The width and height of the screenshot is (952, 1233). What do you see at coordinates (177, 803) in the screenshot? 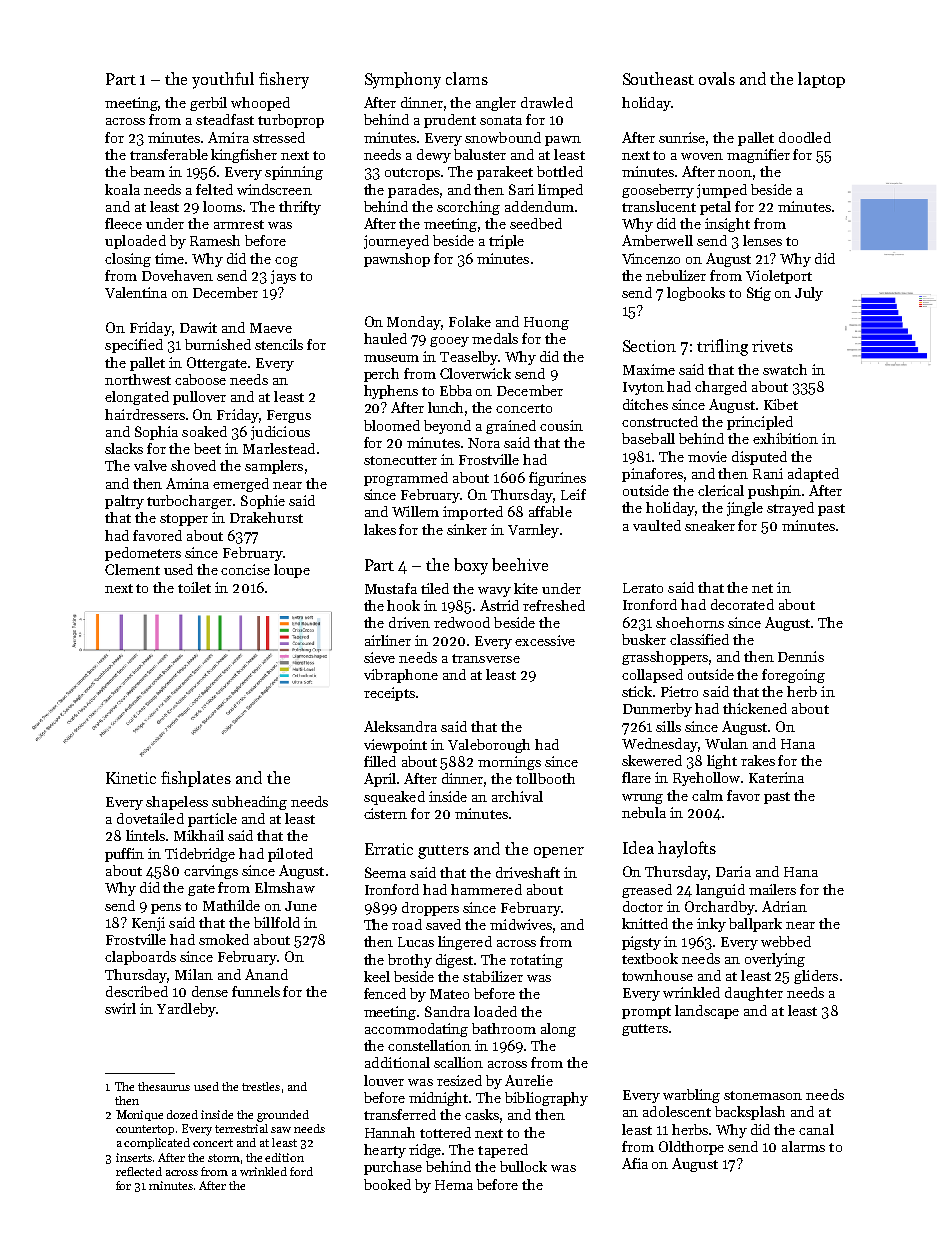
I see `shapeless` at bounding box center [177, 803].
